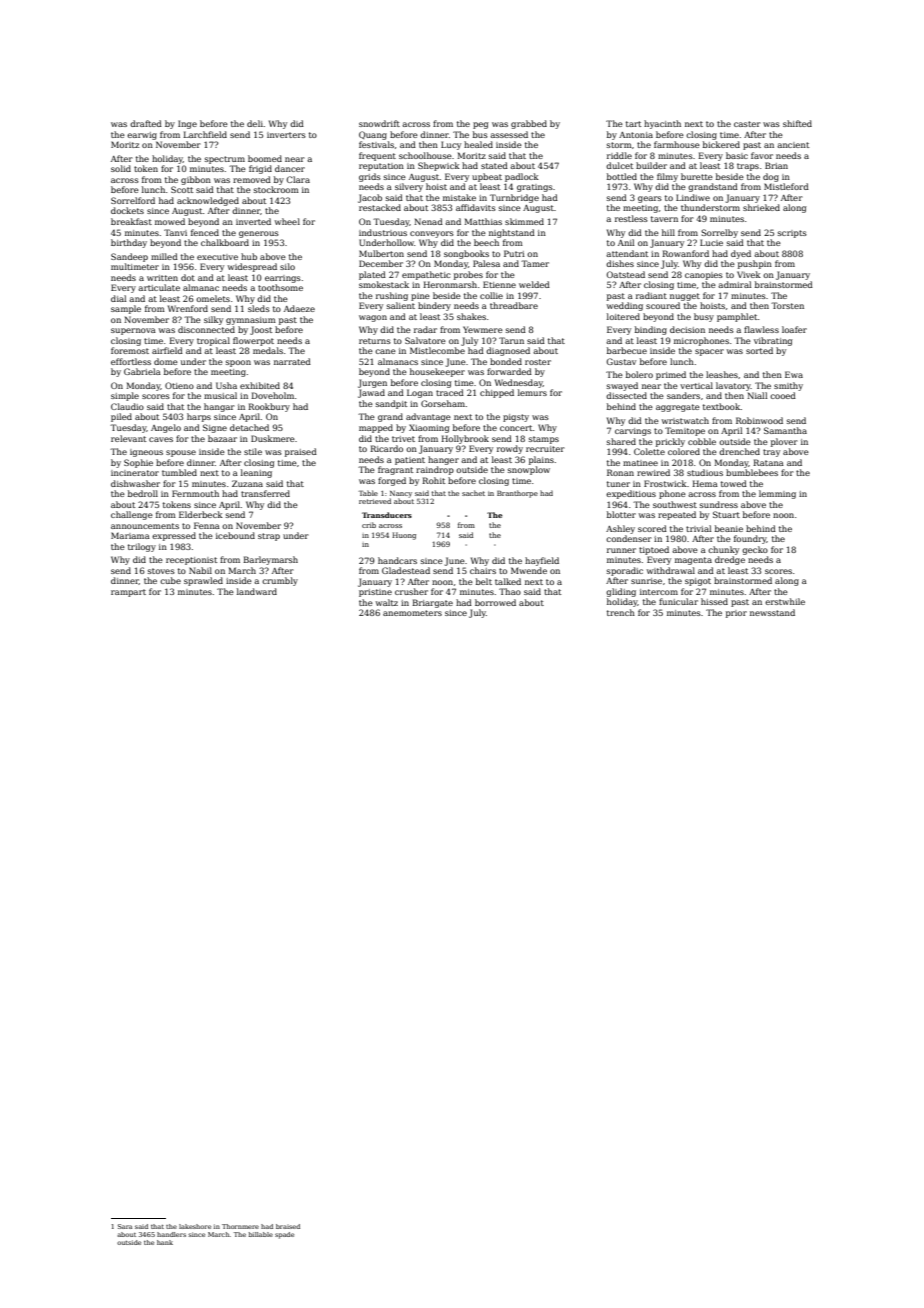 The width and height of the document is (924, 1308). I want to click on welded, so click(534, 284).
